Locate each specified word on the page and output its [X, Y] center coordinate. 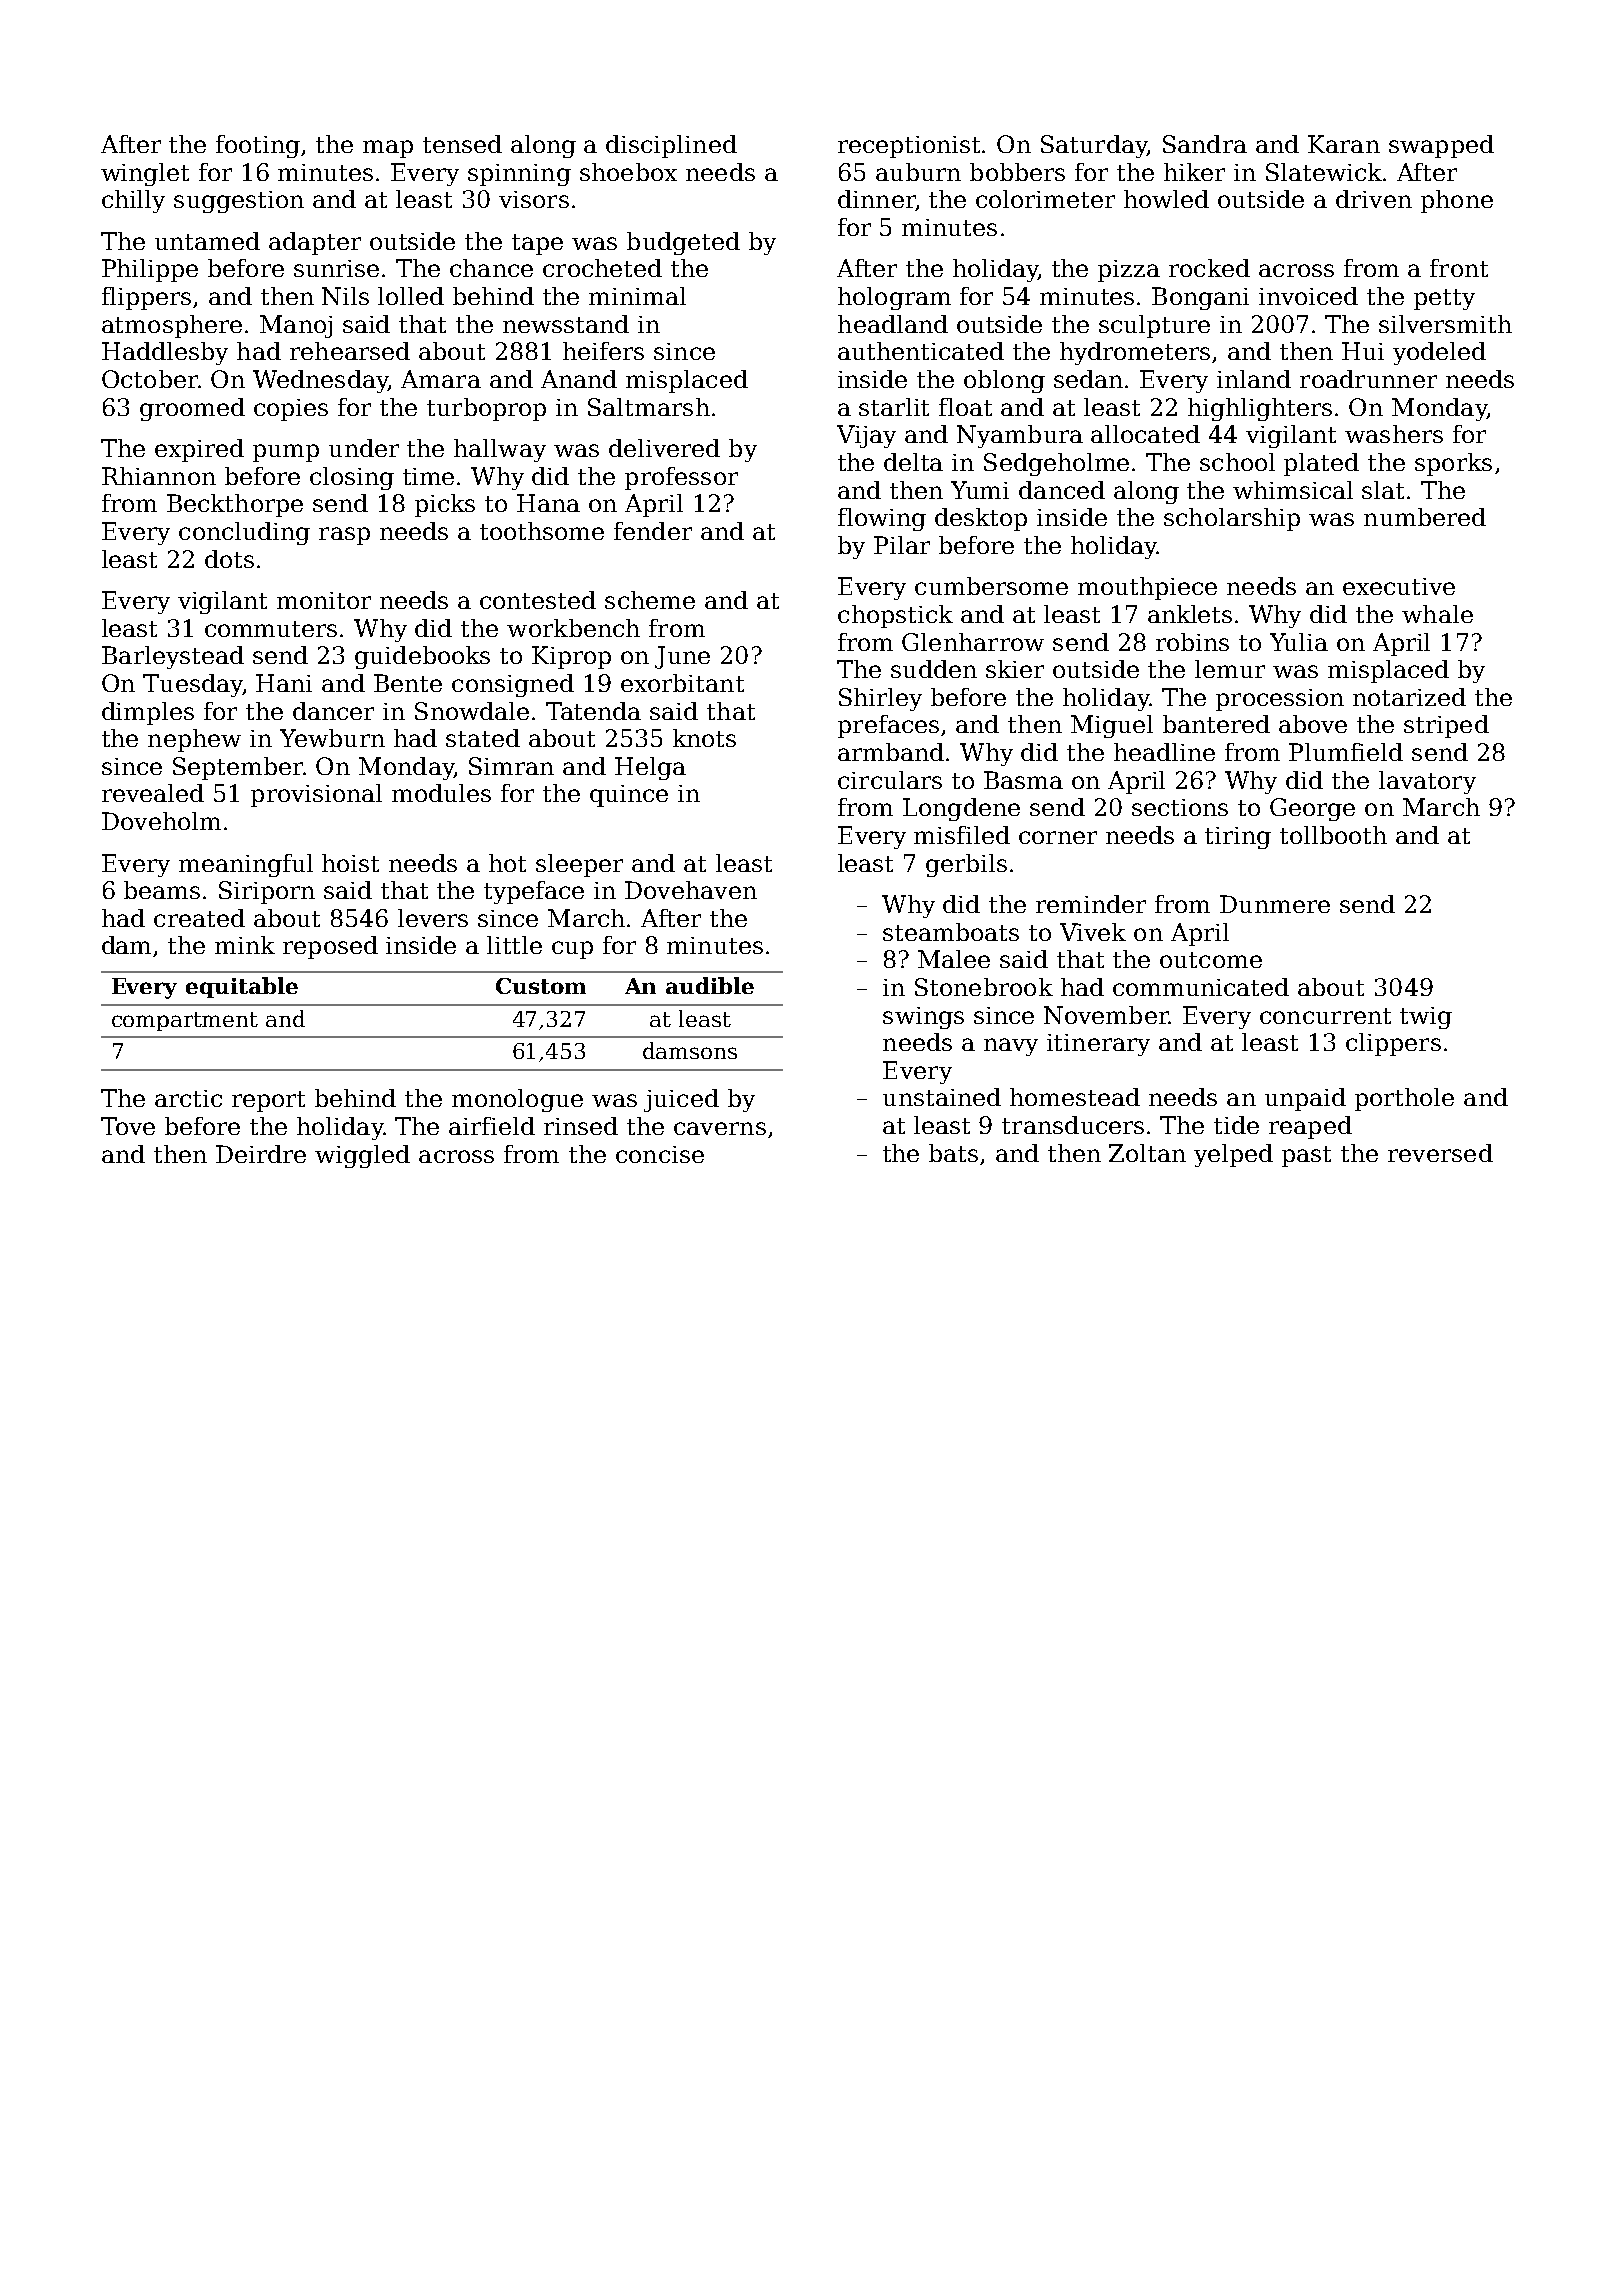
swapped [1441, 146]
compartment [185, 1021]
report [268, 1101]
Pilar [902, 545]
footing [258, 146]
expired [199, 450]
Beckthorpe [235, 505]
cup [572, 950]
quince [629, 796]
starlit [894, 407]
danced [1062, 490]
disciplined [671, 146]
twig [1426, 1018]
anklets [1190, 614]
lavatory [1427, 782]
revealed [153, 793]
